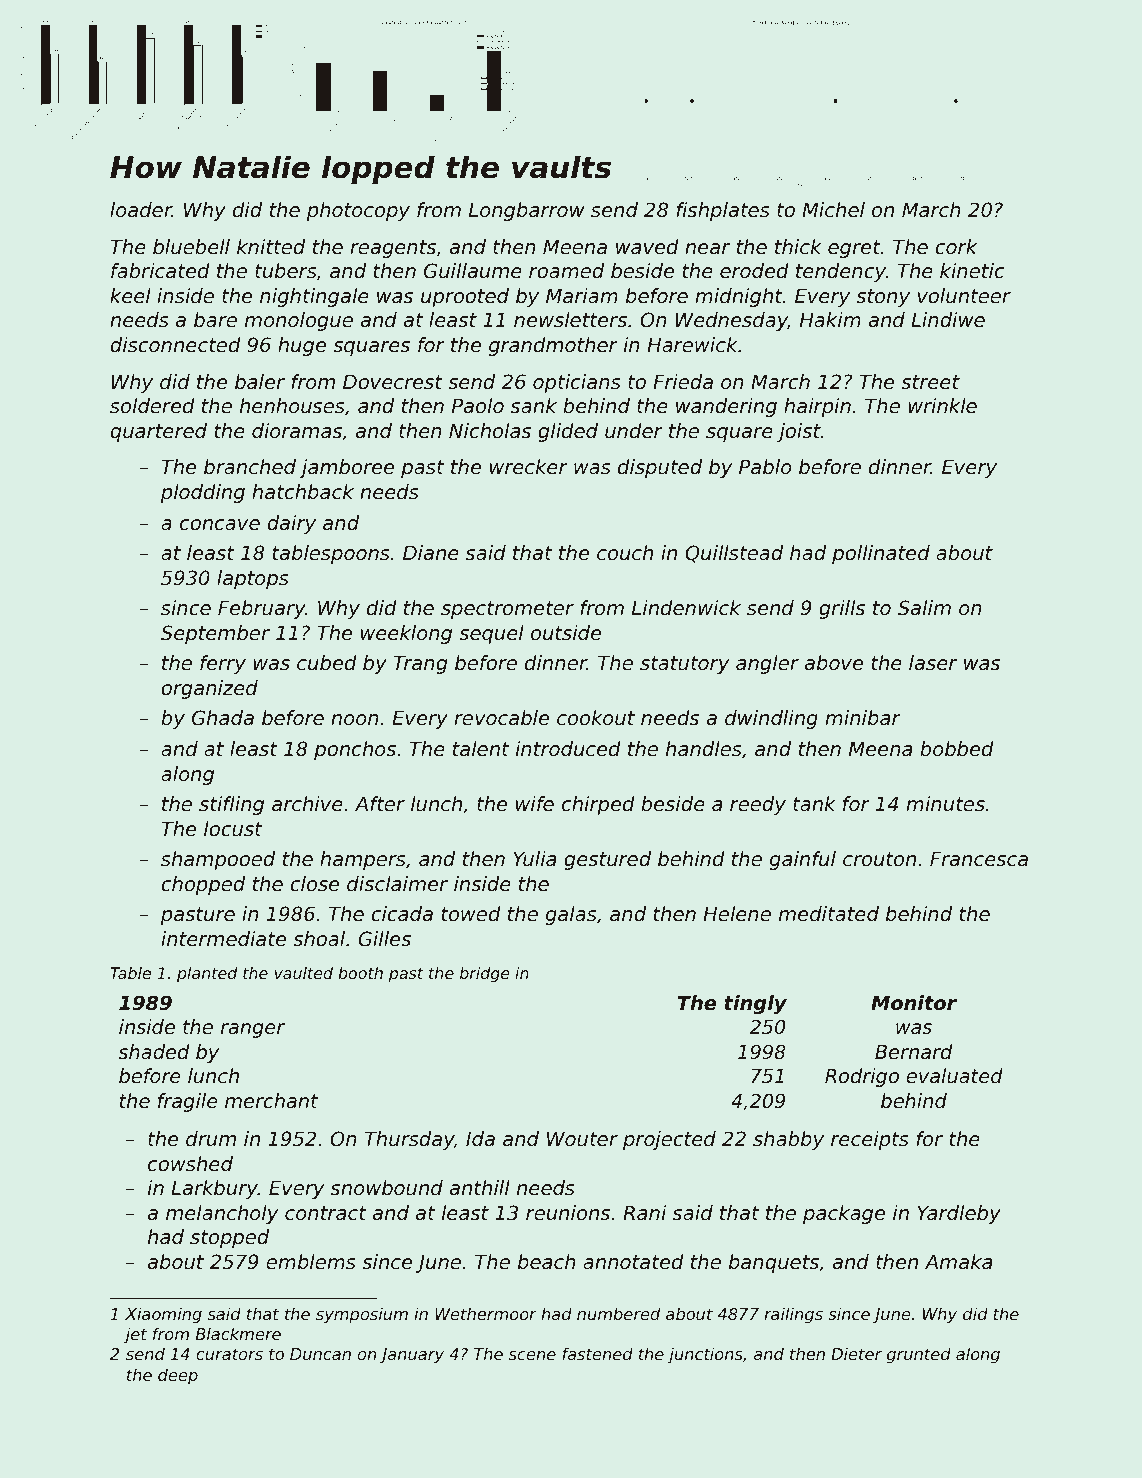  Describe the element at coordinates (380, 804) in the document. I see `After` at that location.
